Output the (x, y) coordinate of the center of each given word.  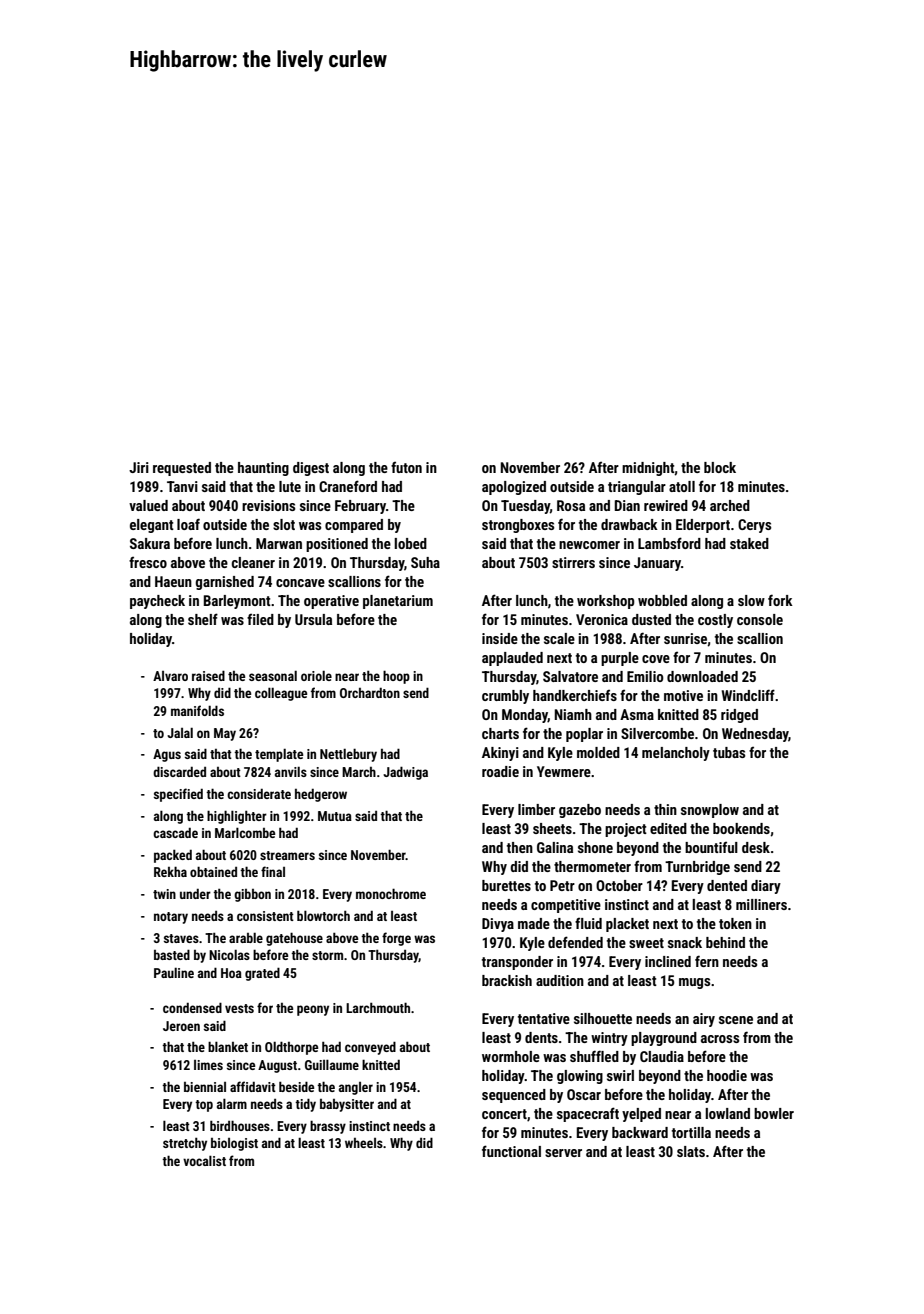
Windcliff (748, 695)
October (619, 885)
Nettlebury (348, 755)
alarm (232, 1103)
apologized (514, 488)
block (720, 467)
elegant (152, 526)
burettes (506, 885)
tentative (544, 1018)
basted (172, 954)
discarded (179, 771)
